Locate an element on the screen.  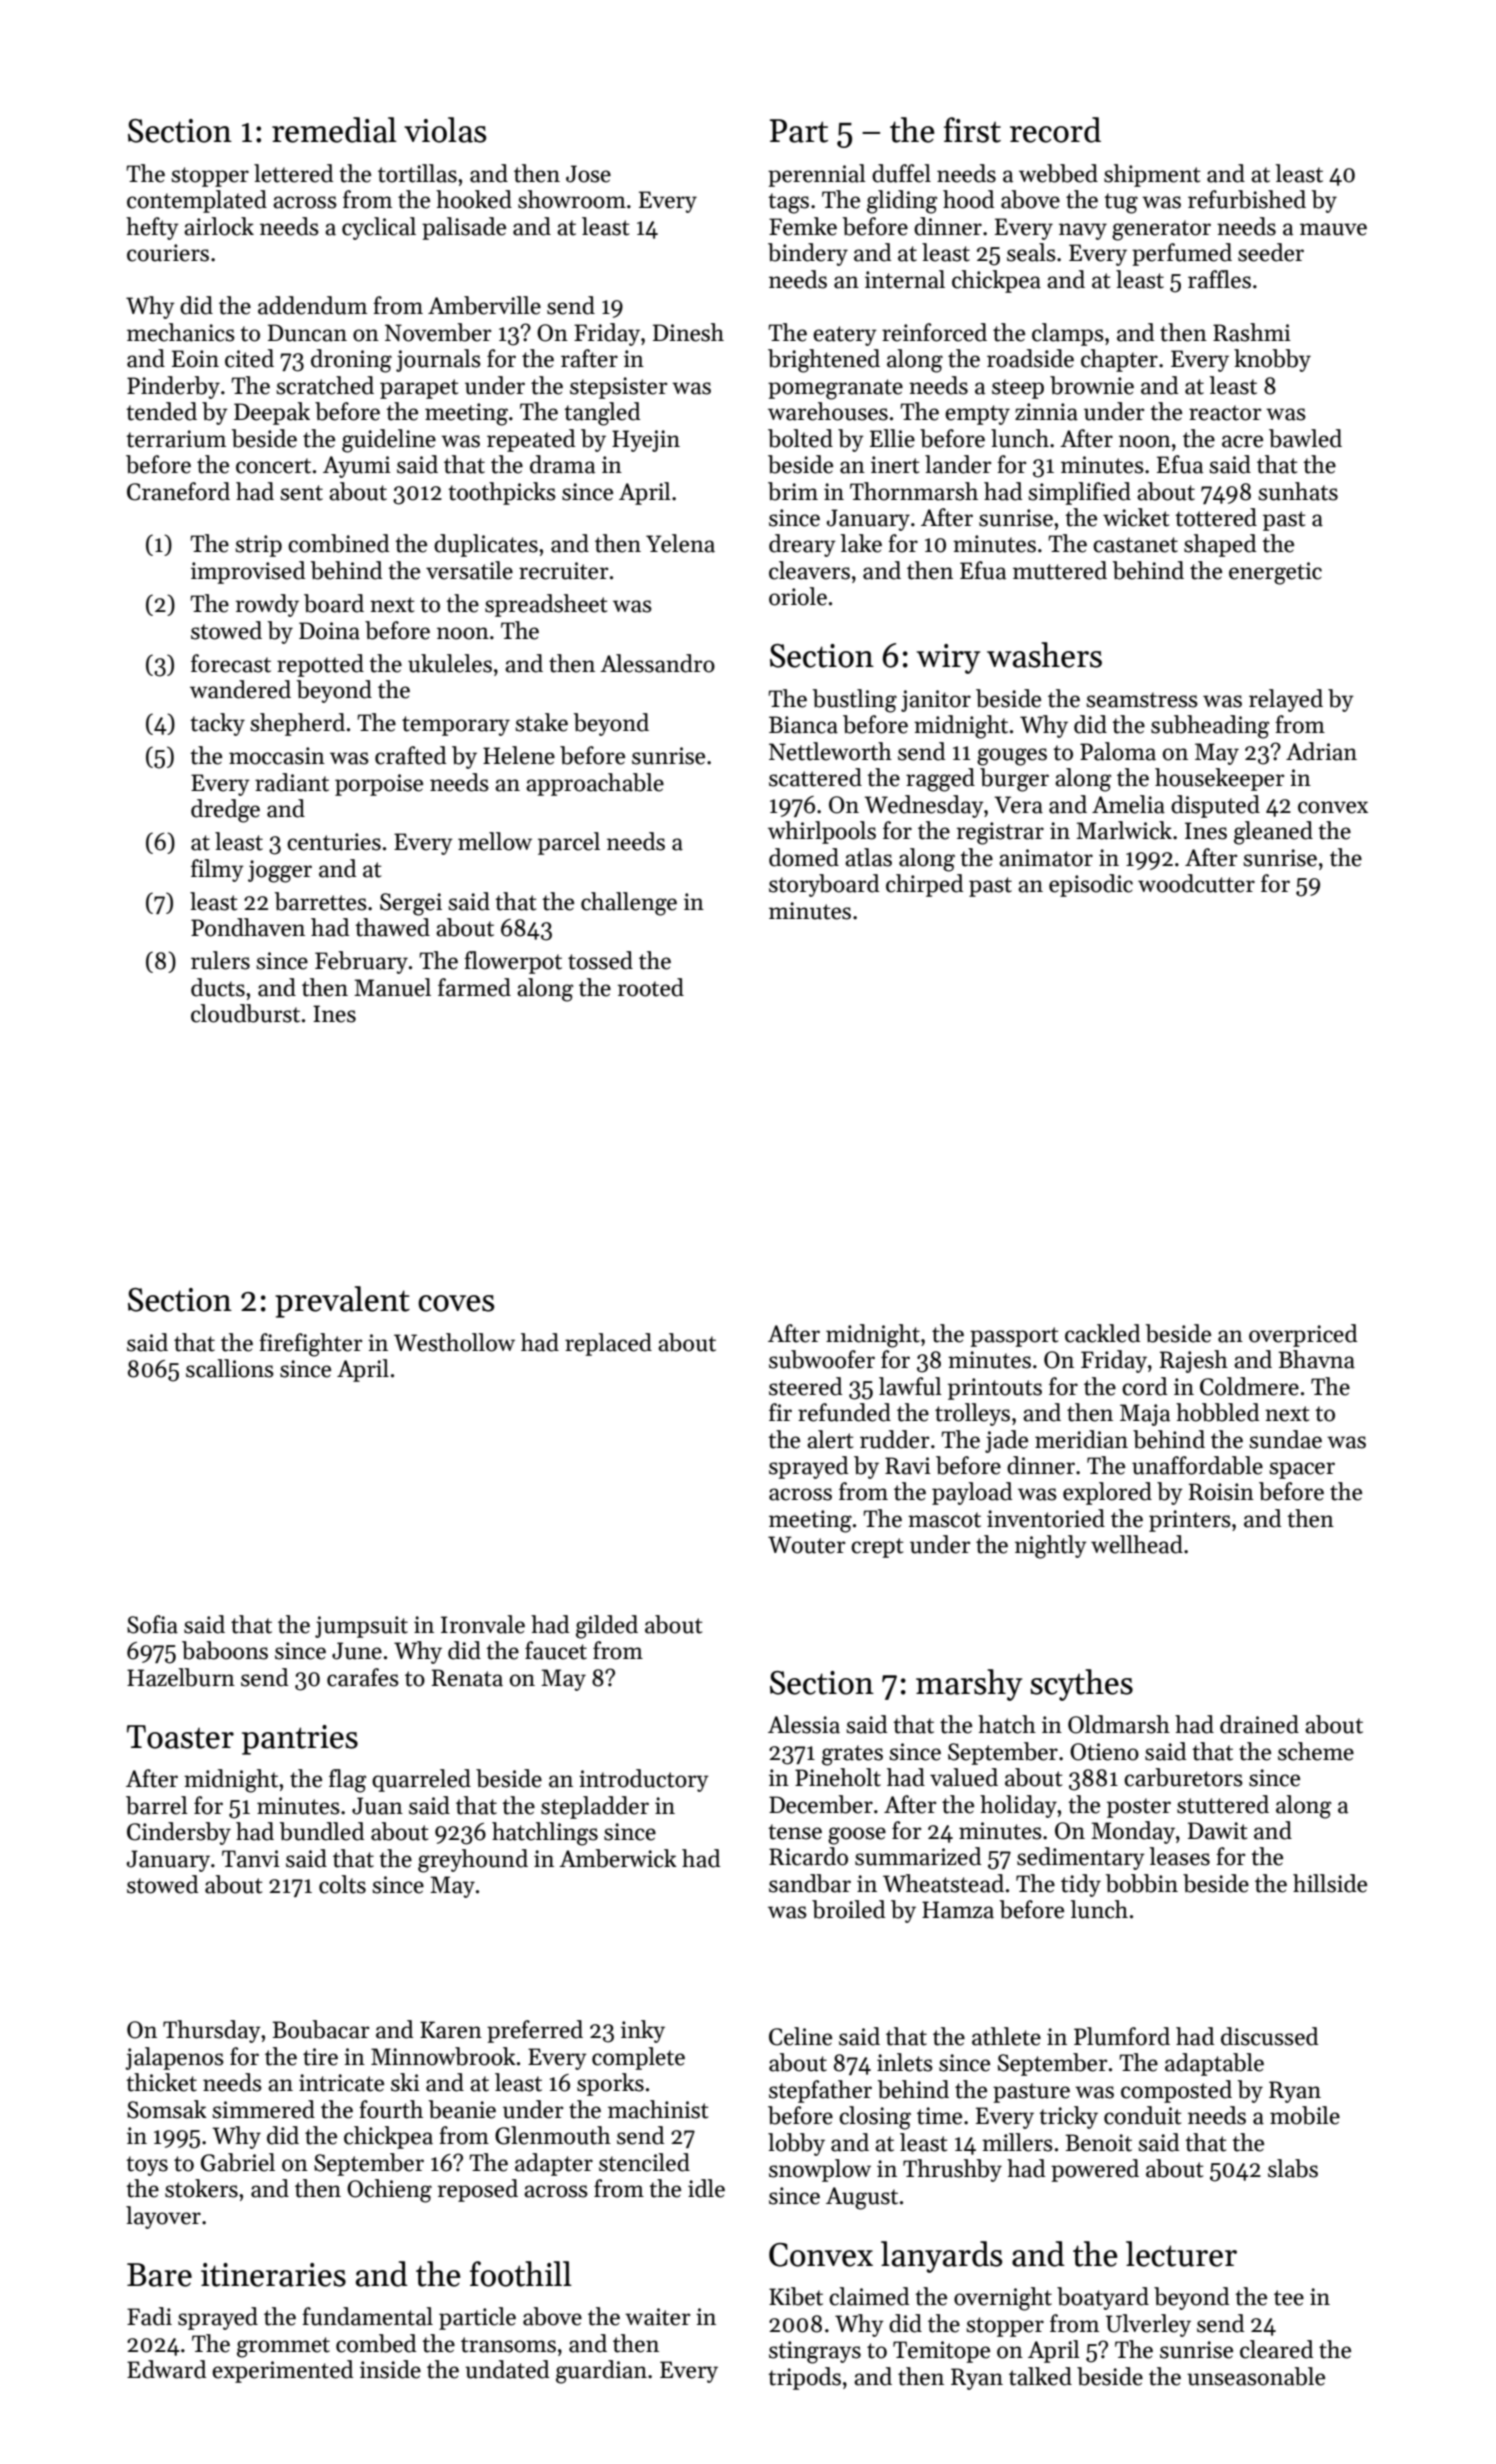
printers is located at coordinates (1190, 1521).
